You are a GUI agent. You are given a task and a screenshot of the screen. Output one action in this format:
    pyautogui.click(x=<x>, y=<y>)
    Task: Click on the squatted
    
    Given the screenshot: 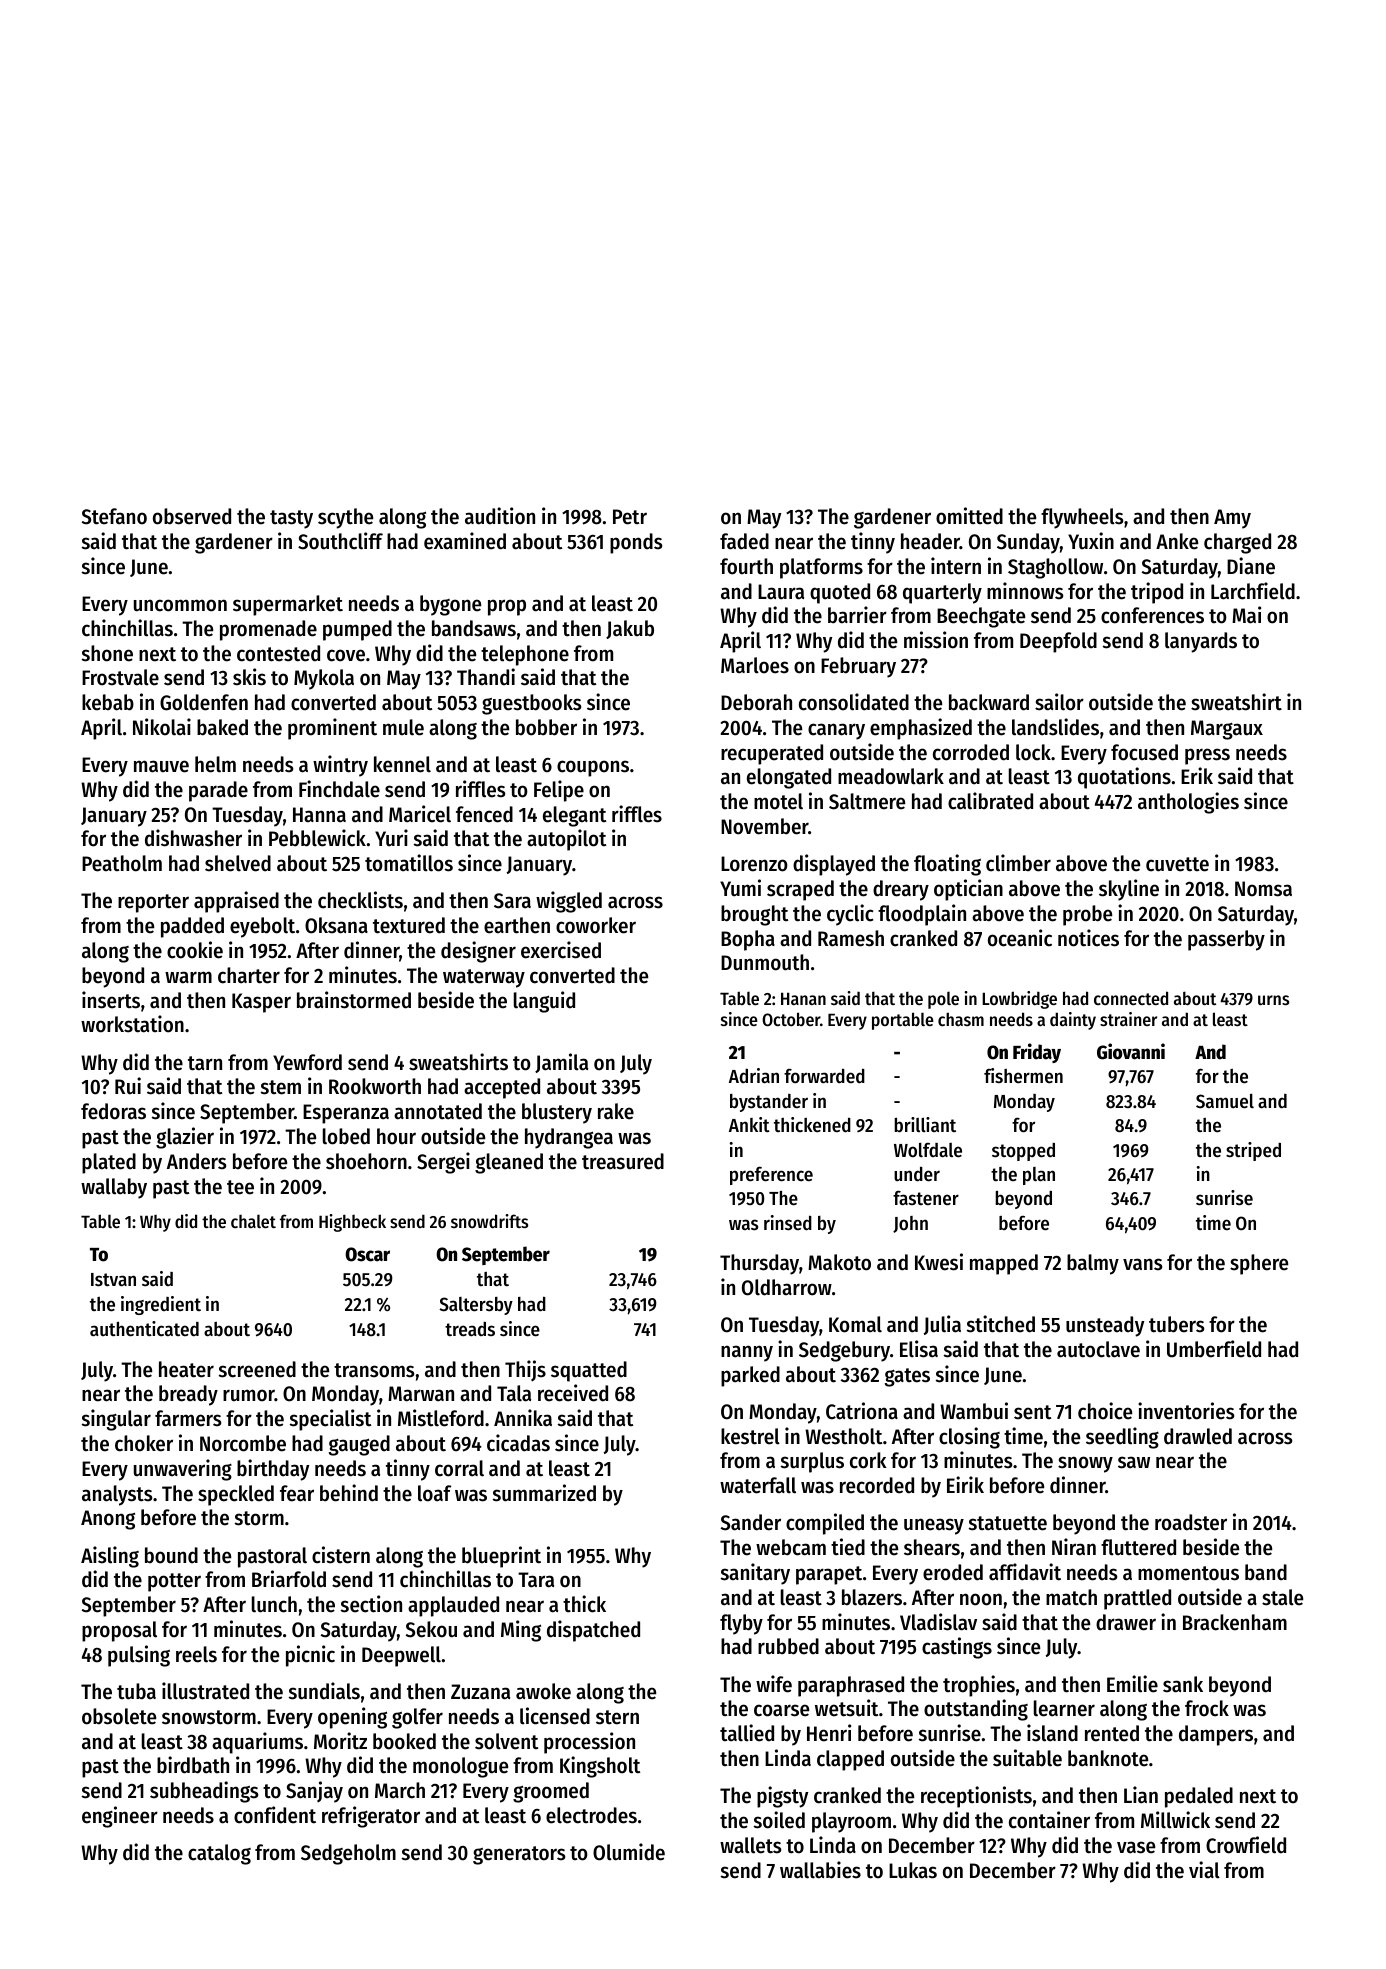 What is the action you would take?
    pyautogui.click(x=589, y=1371)
